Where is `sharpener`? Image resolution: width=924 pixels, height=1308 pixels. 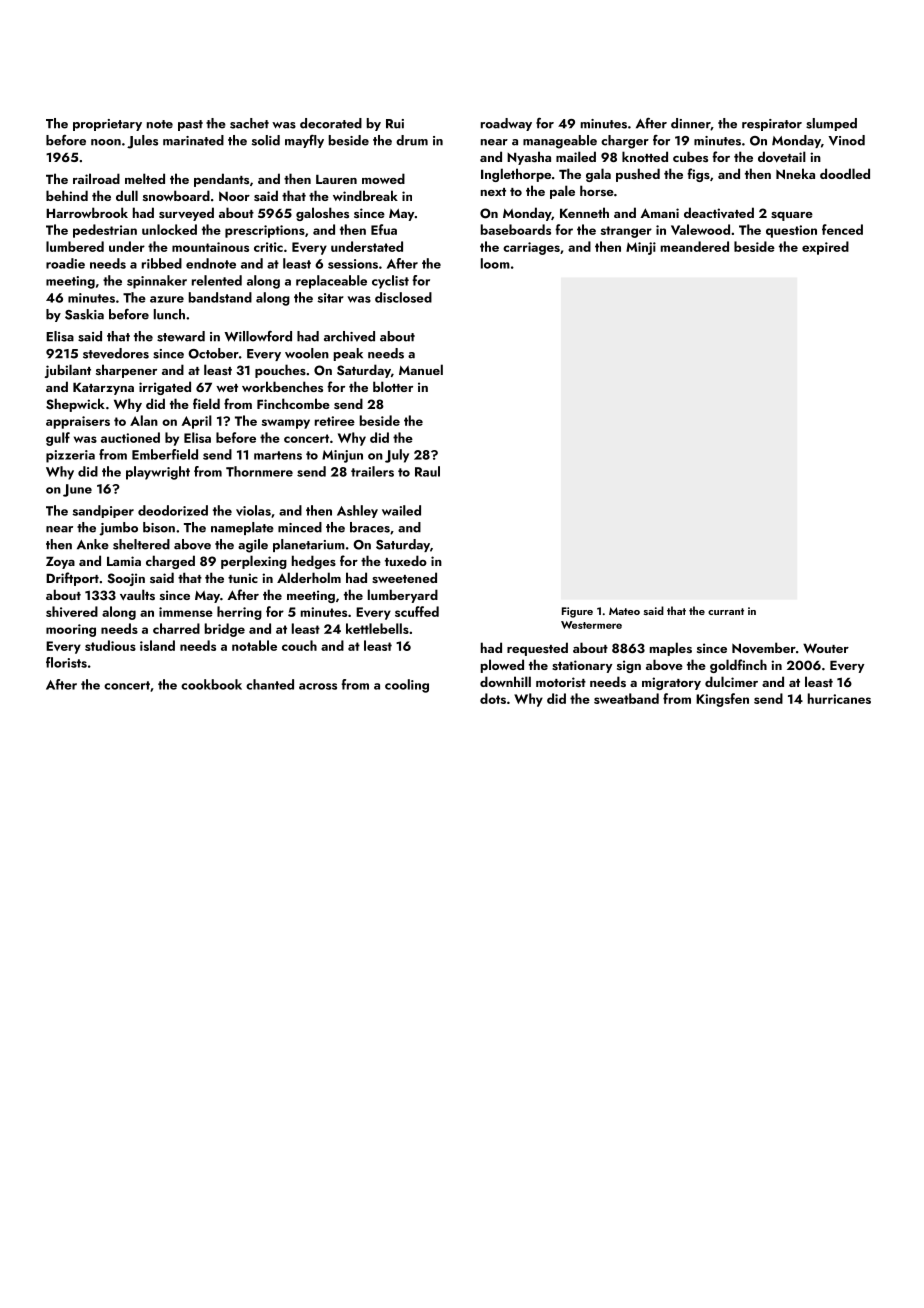 sharpener is located at coordinates (126, 371).
